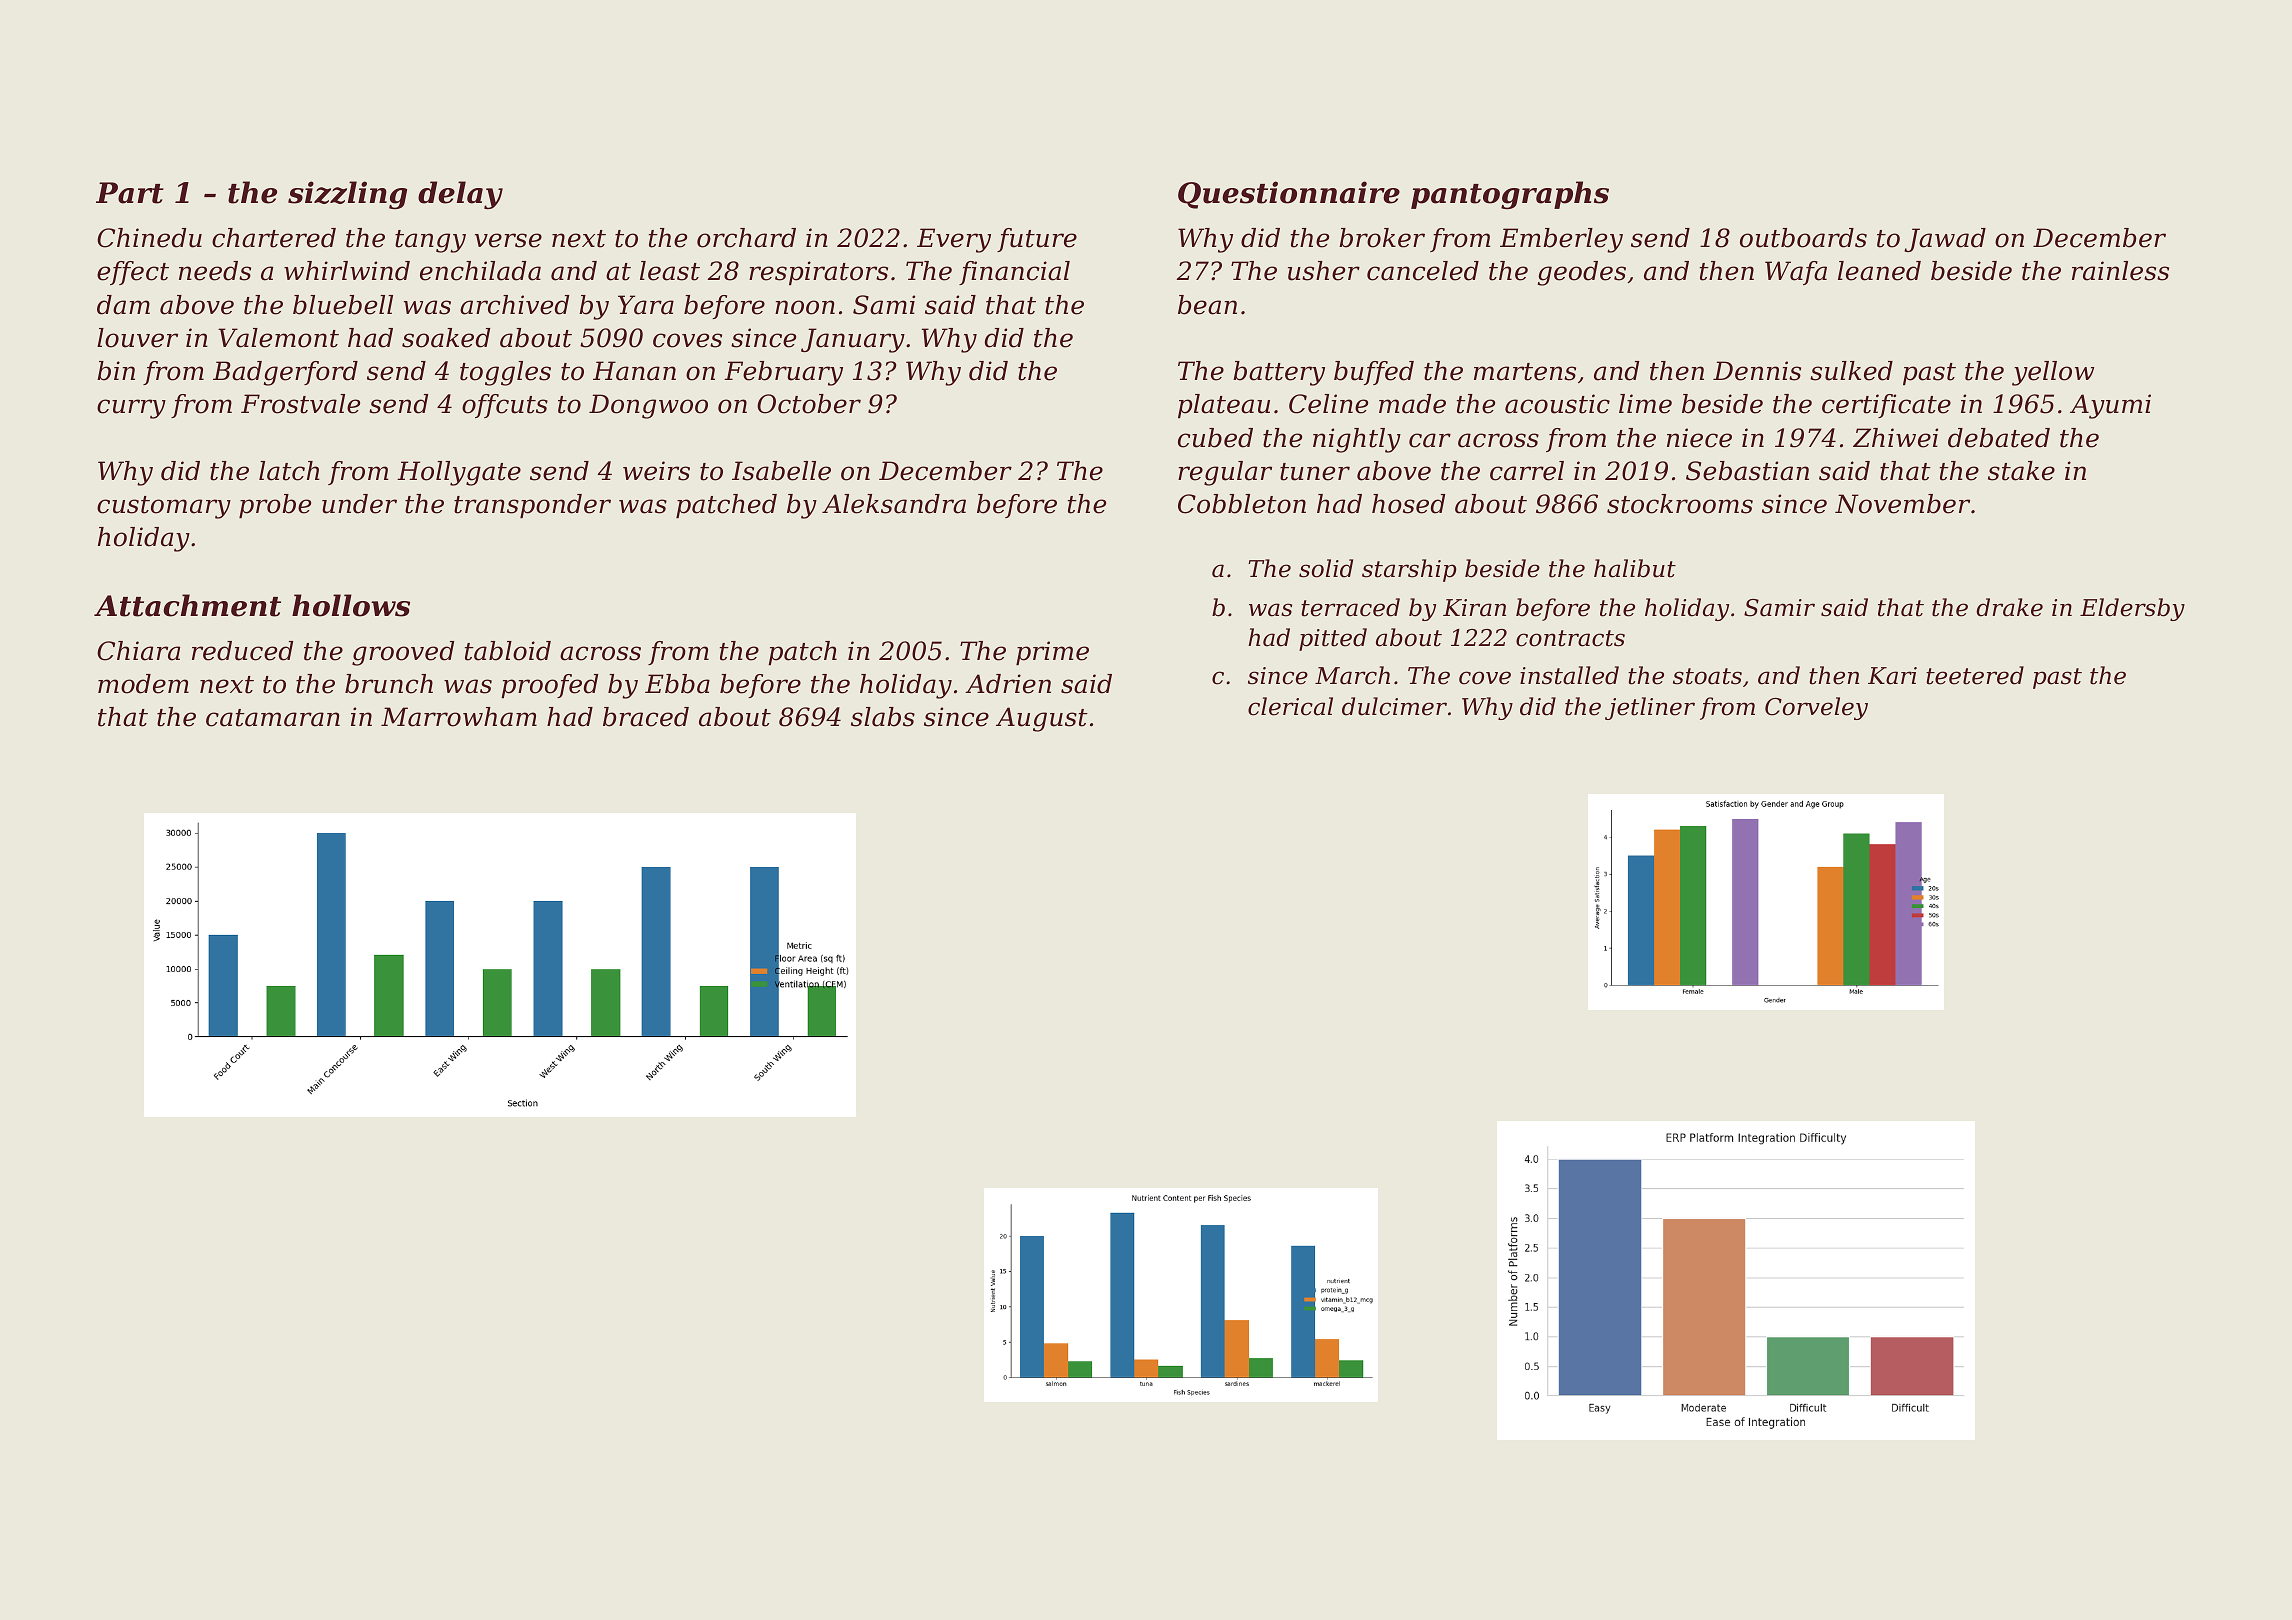 This screenshot has width=2292, height=1620. I want to click on starship, so click(1409, 570).
